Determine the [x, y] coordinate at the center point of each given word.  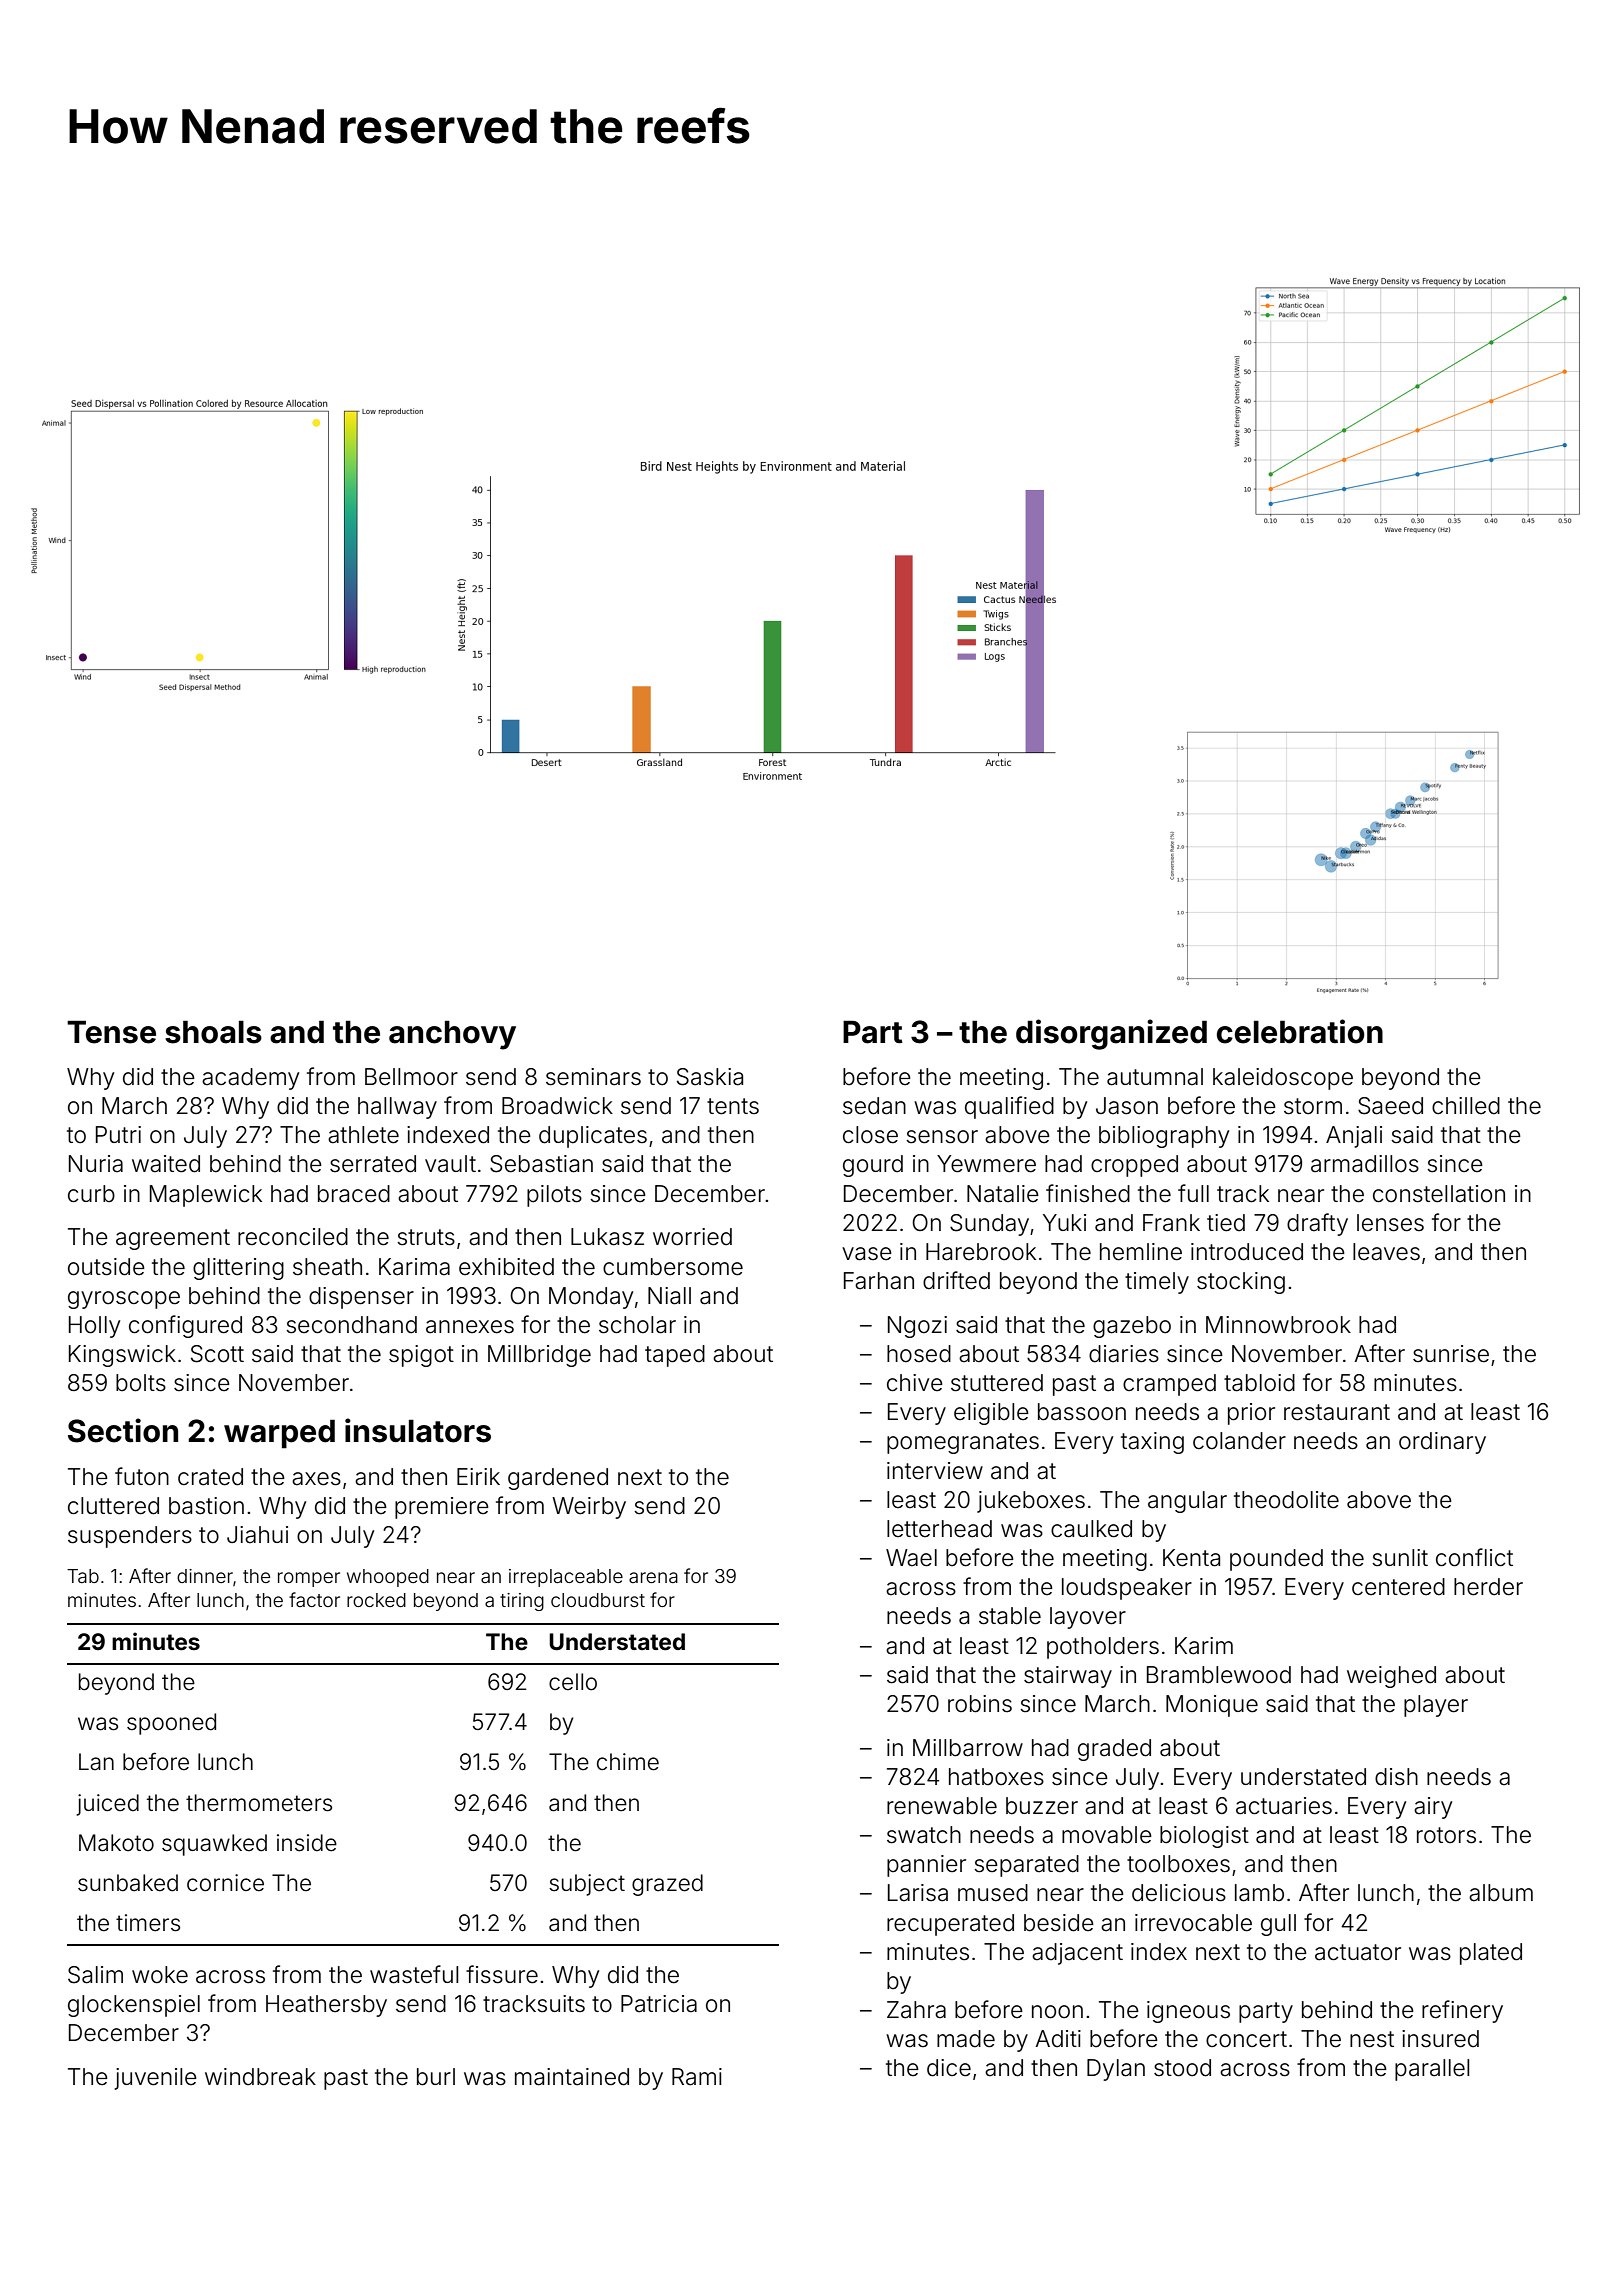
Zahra [916, 2010]
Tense [111, 1032]
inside [307, 1843]
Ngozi [917, 1327]
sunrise [1451, 1354]
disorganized [1111, 1034]
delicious [1179, 1893]
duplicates [593, 1137]
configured [185, 1326]
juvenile [156, 2079]
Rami [697, 2077]
